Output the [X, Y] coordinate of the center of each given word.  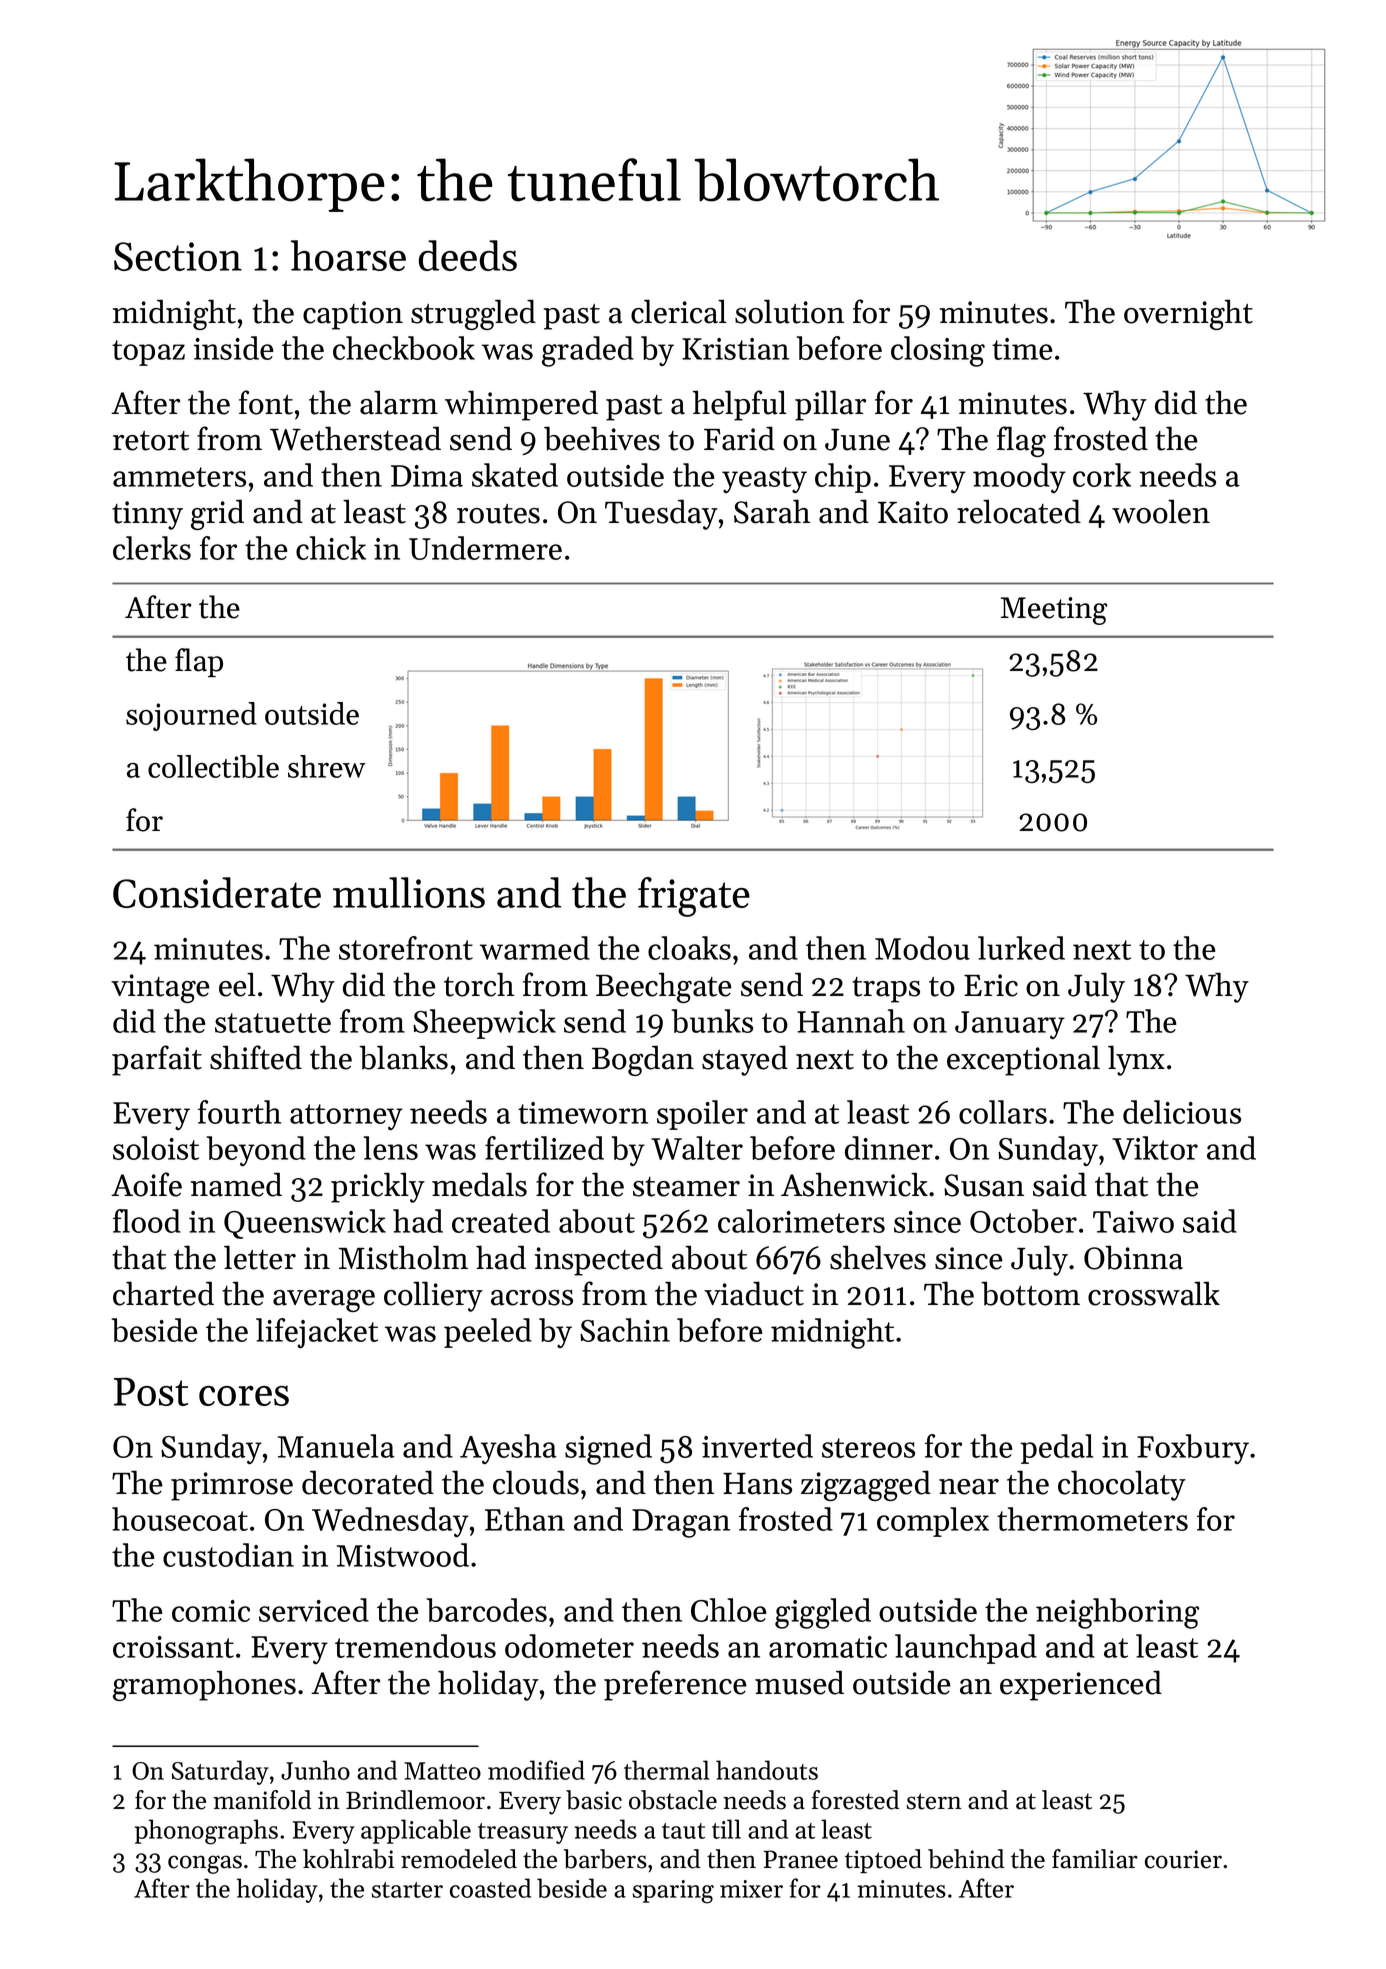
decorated [368, 1482]
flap [199, 662]
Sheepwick [484, 1024]
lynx [1136, 1060]
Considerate [217, 892]
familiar [1095, 1859]
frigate [694, 897]
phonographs [206, 1832]
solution [789, 311]
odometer [569, 1646]
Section [178, 256]
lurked [1021, 948]
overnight [1188, 314]
